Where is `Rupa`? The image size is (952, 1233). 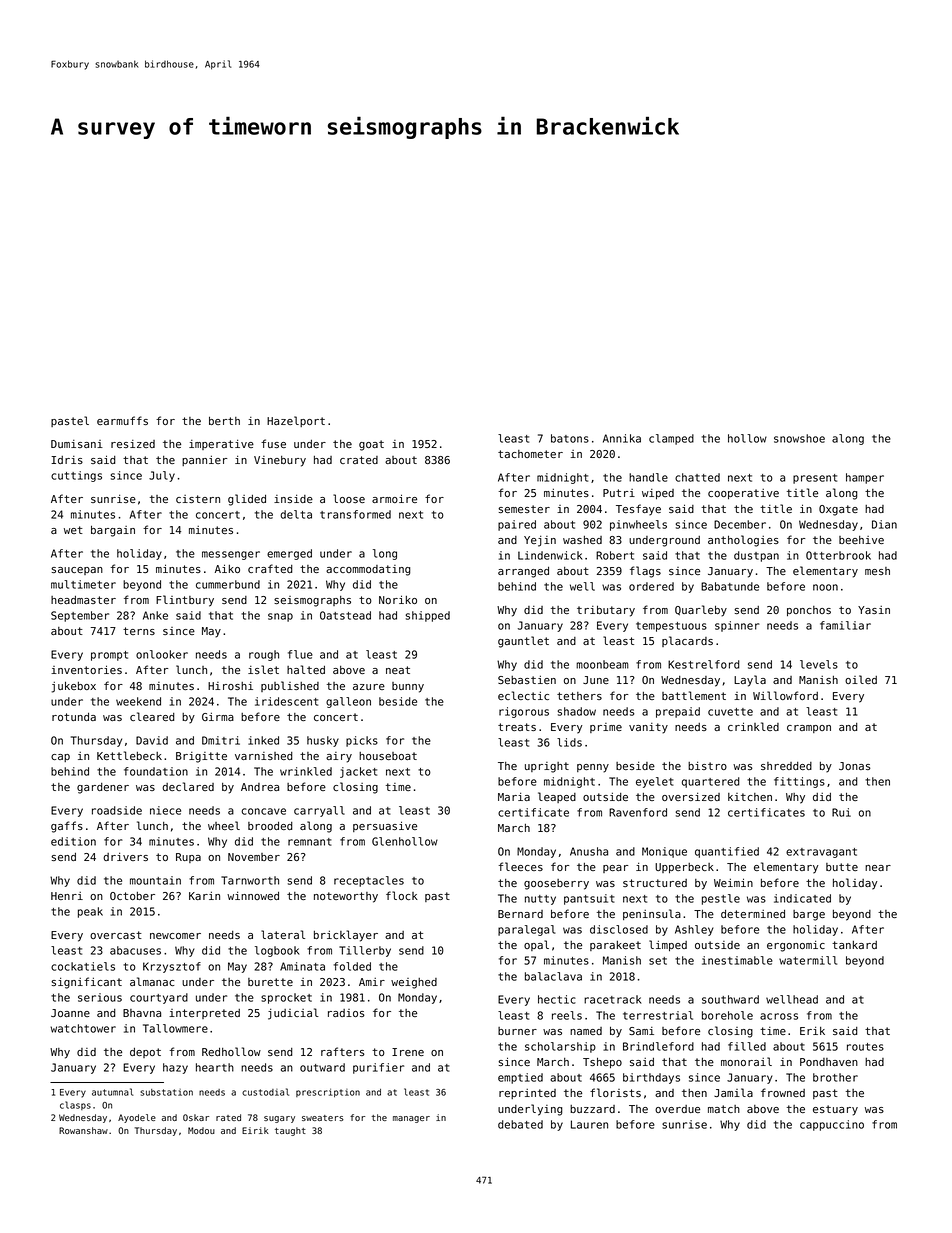 Rupa is located at coordinates (188, 858).
